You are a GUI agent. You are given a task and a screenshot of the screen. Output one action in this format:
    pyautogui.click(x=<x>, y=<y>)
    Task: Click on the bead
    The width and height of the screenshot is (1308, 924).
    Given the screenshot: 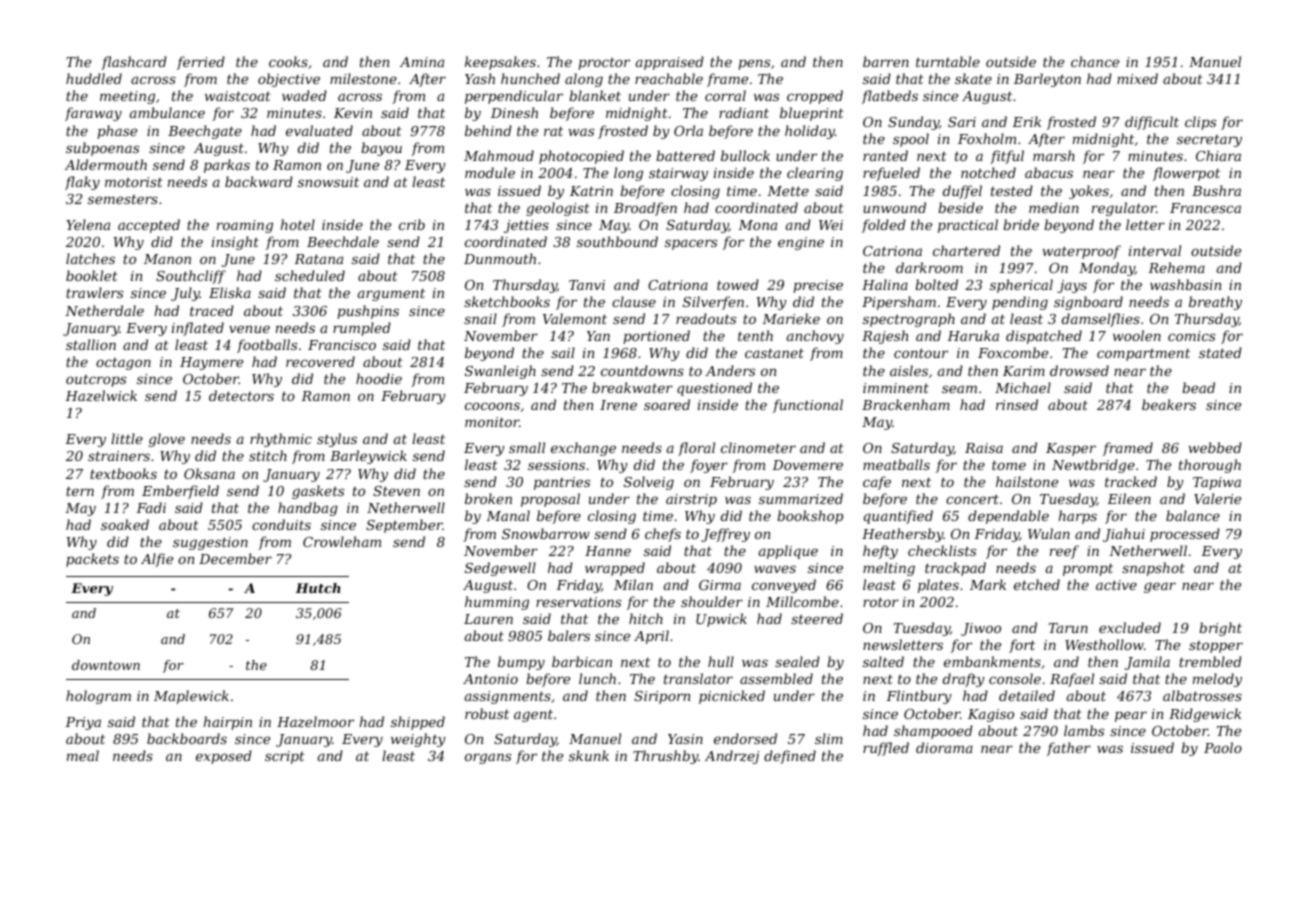 What is the action you would take?
    pyautogui.click(x=1198, y=387)
